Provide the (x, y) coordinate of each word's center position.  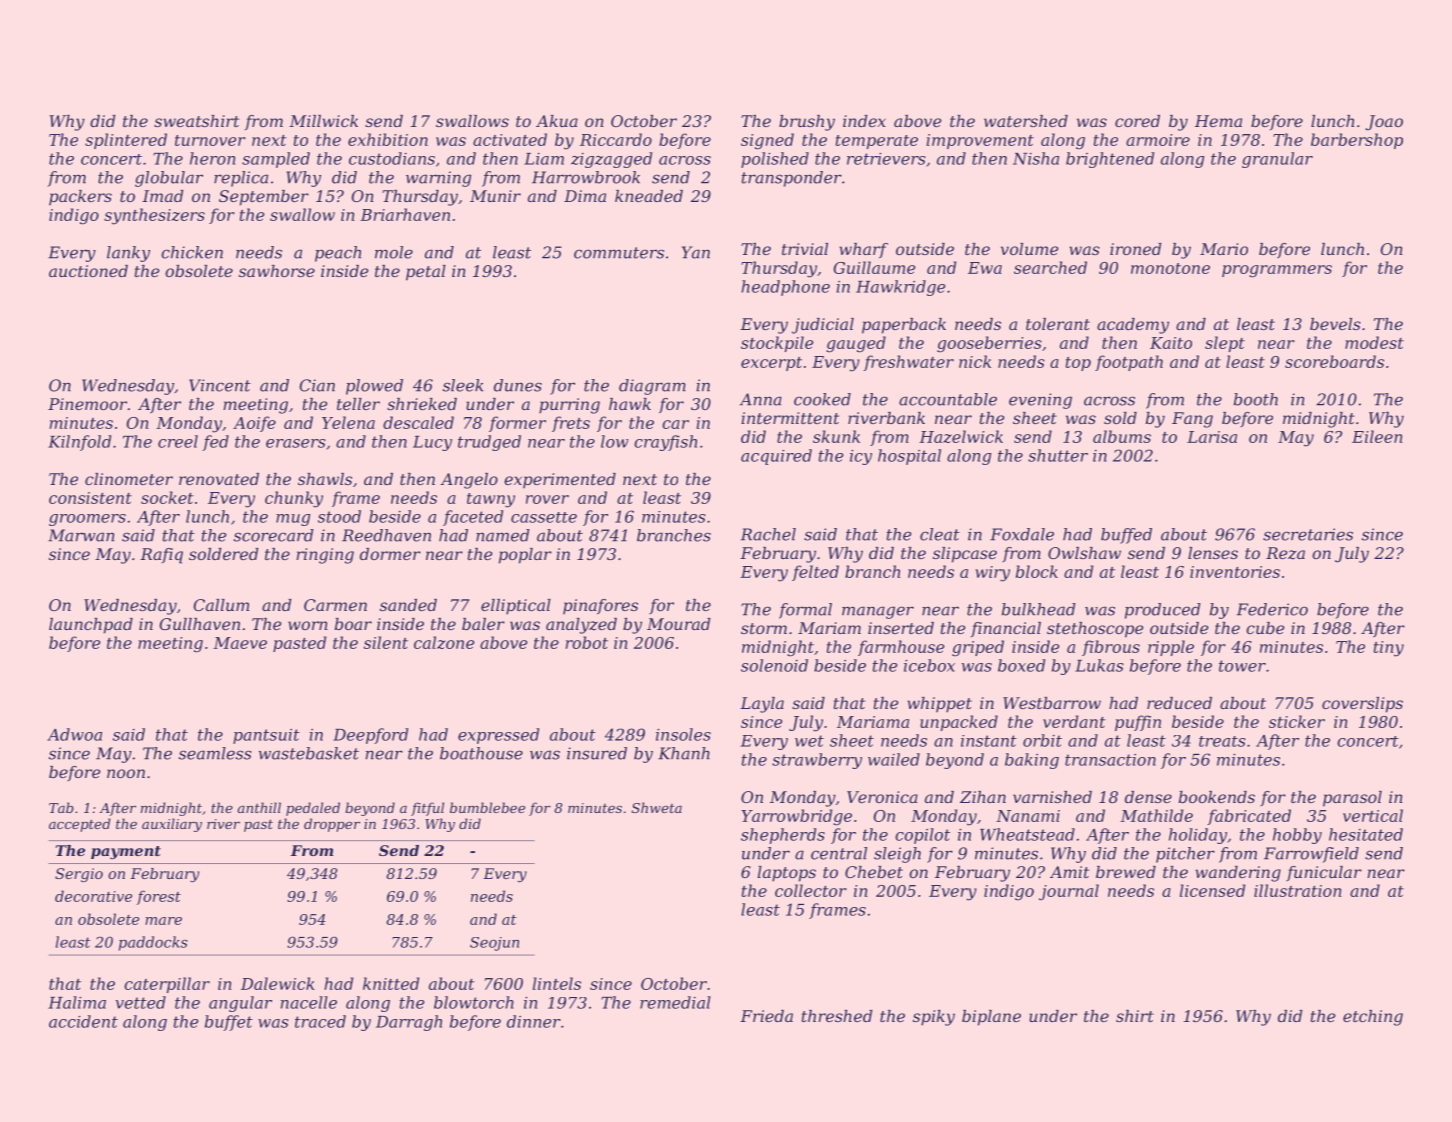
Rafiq (161, 556)
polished (775, 160)
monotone (1170, 268)
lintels (557, 983)
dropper (332, 825)
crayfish (665, 443)
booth (1256, 399)
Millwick (323, 121)
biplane (991, 1018)
